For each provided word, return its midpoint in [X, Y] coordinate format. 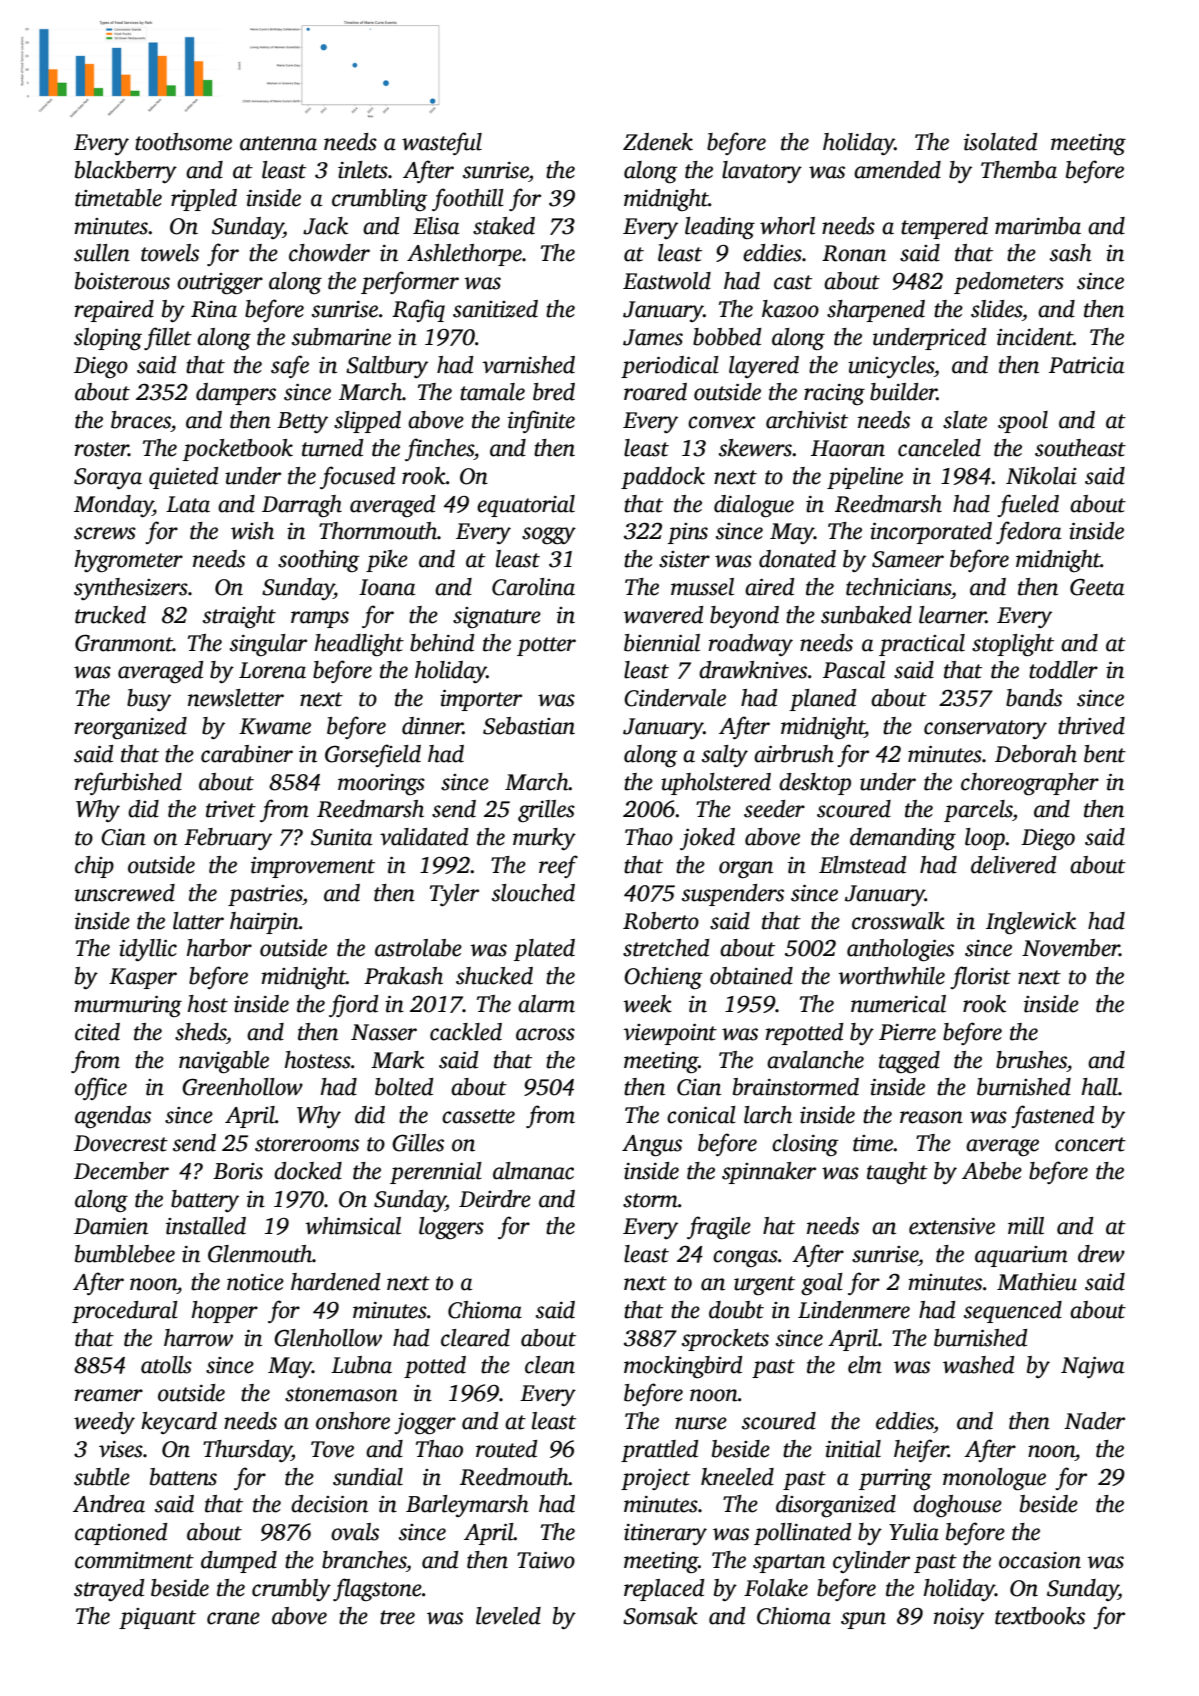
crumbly [291, 1590]
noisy [959, 1618]
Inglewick [1031, 923]
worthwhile [891, 976]
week [647, 1004]
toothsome [183, 142]
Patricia [1086, 365]
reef [558, 866]
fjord [353, 1005]
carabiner [247, 754]
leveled [508, 1616]
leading [720, 228]
